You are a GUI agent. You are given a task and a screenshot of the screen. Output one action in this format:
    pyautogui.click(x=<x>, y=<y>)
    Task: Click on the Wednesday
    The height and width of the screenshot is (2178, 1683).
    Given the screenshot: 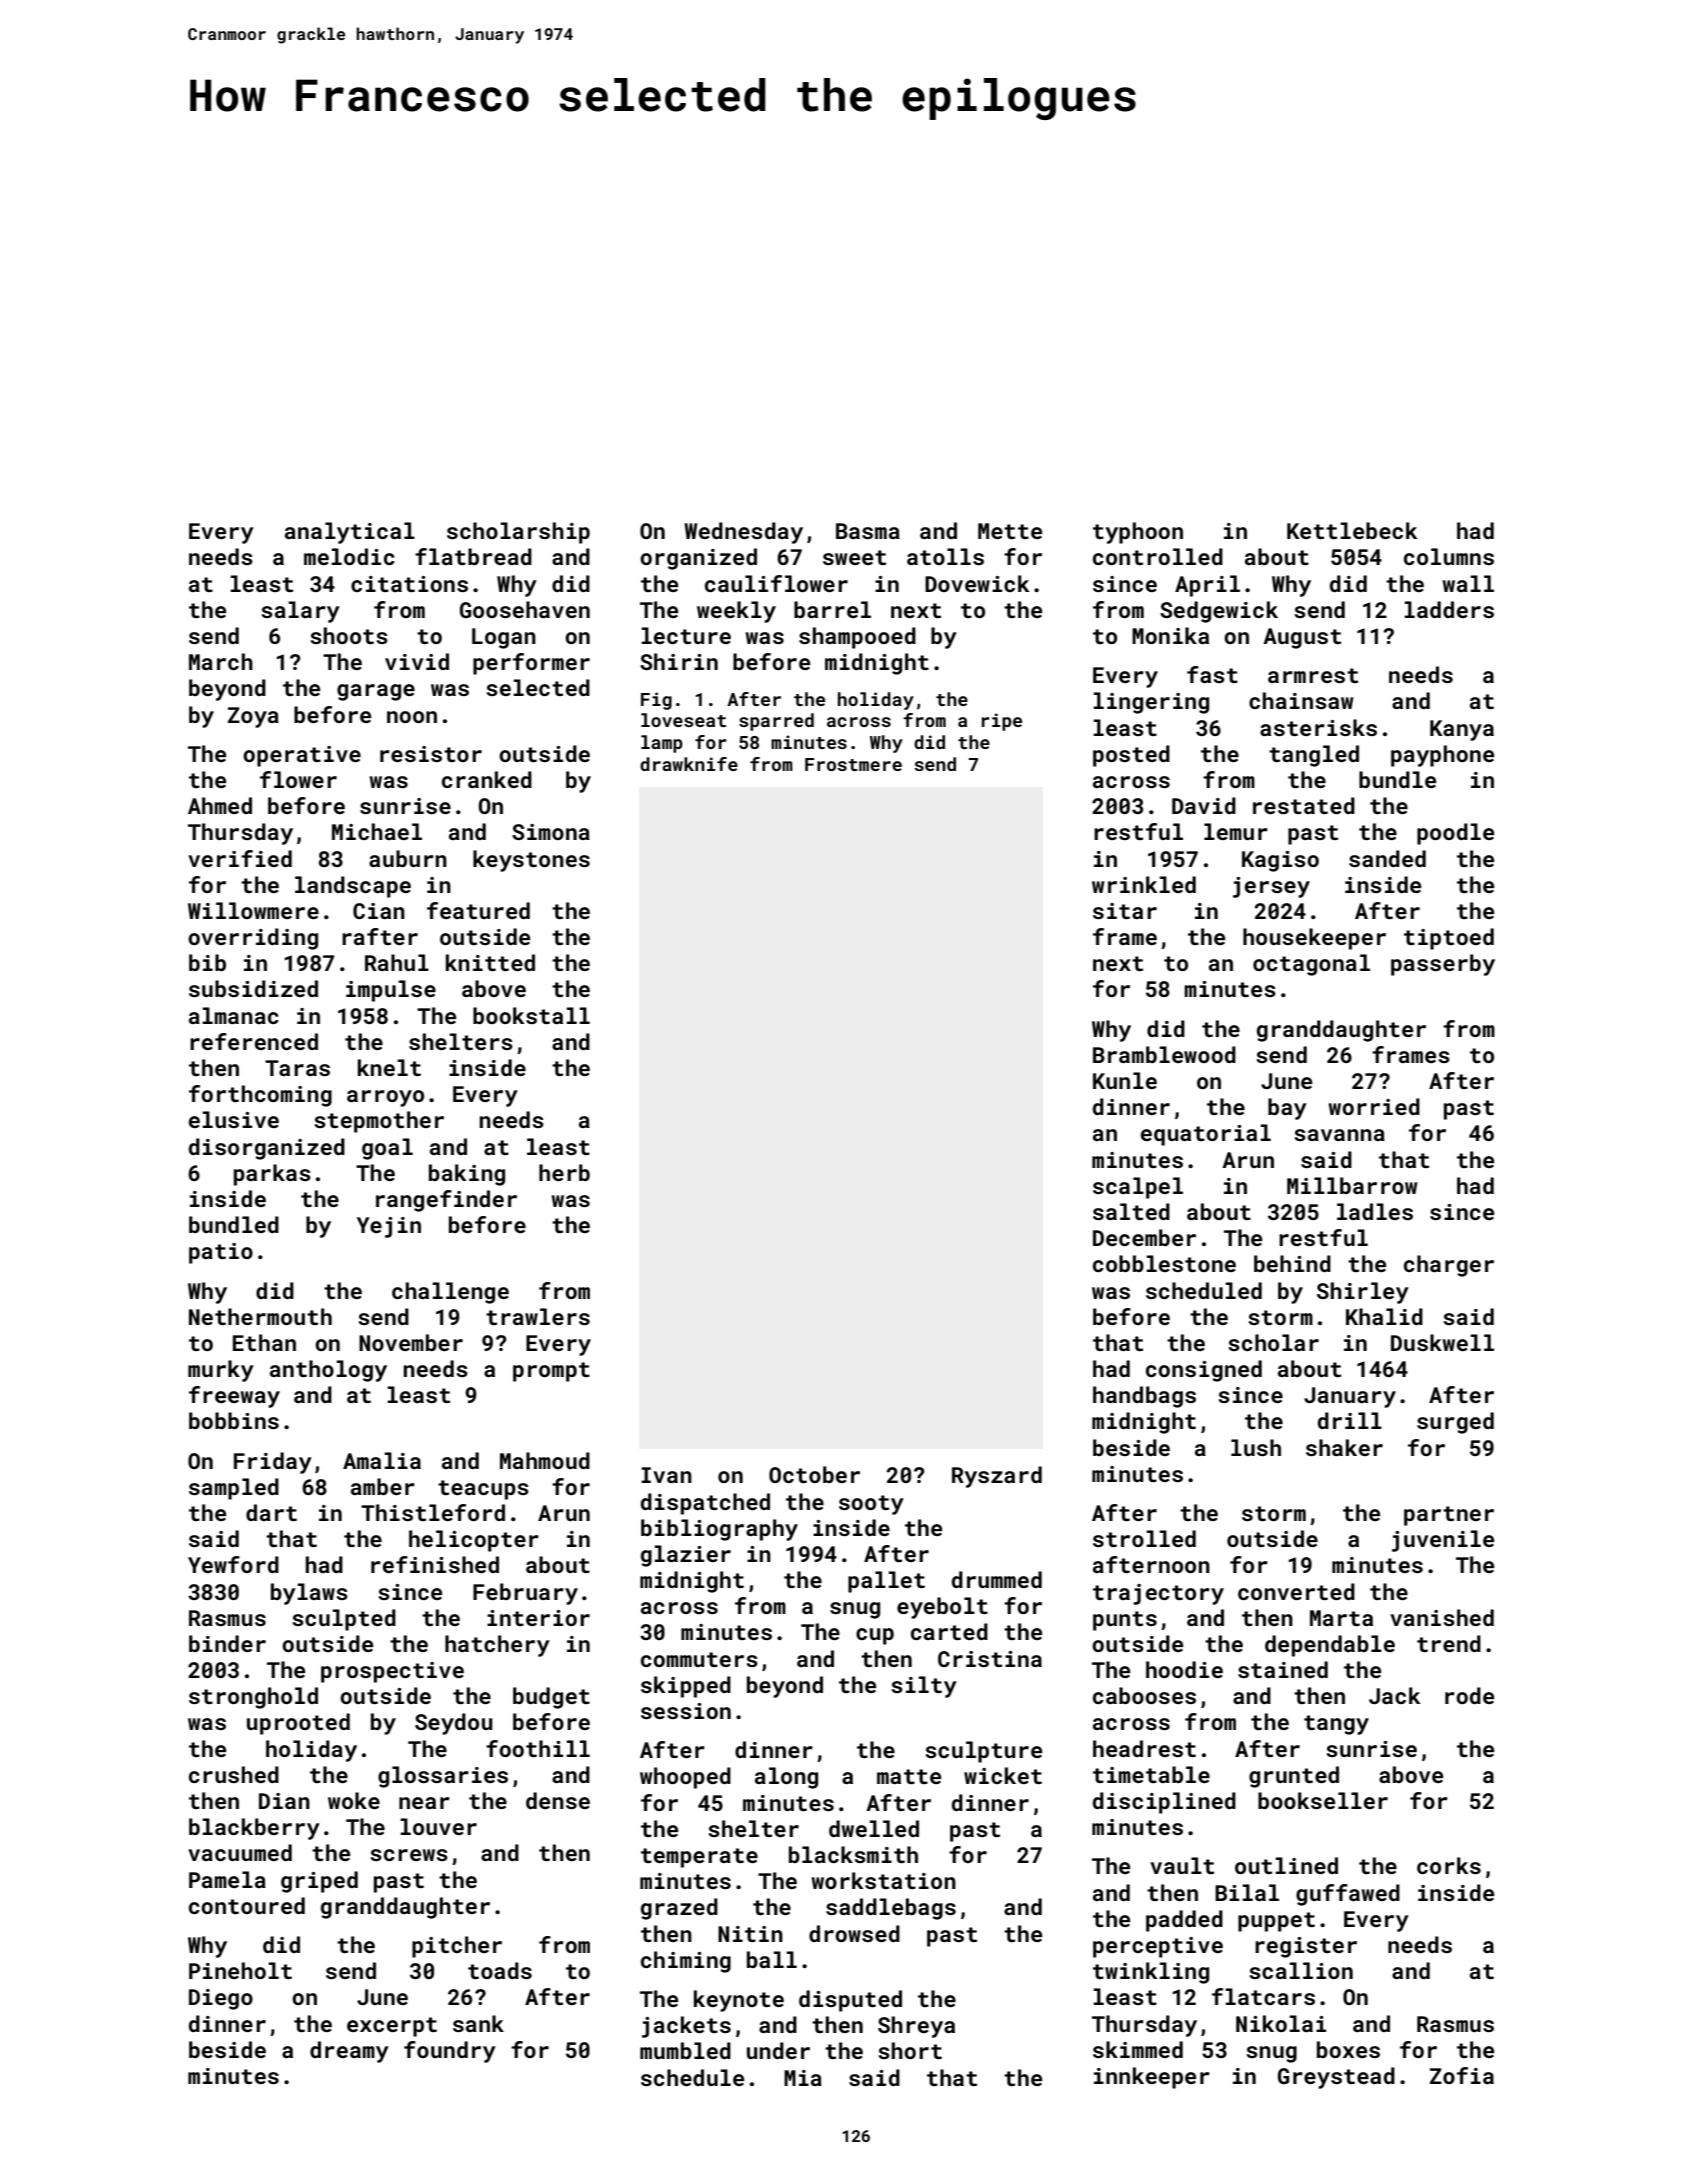 What is the action you would take?
    pyautogui.click(x=743, y=533)
